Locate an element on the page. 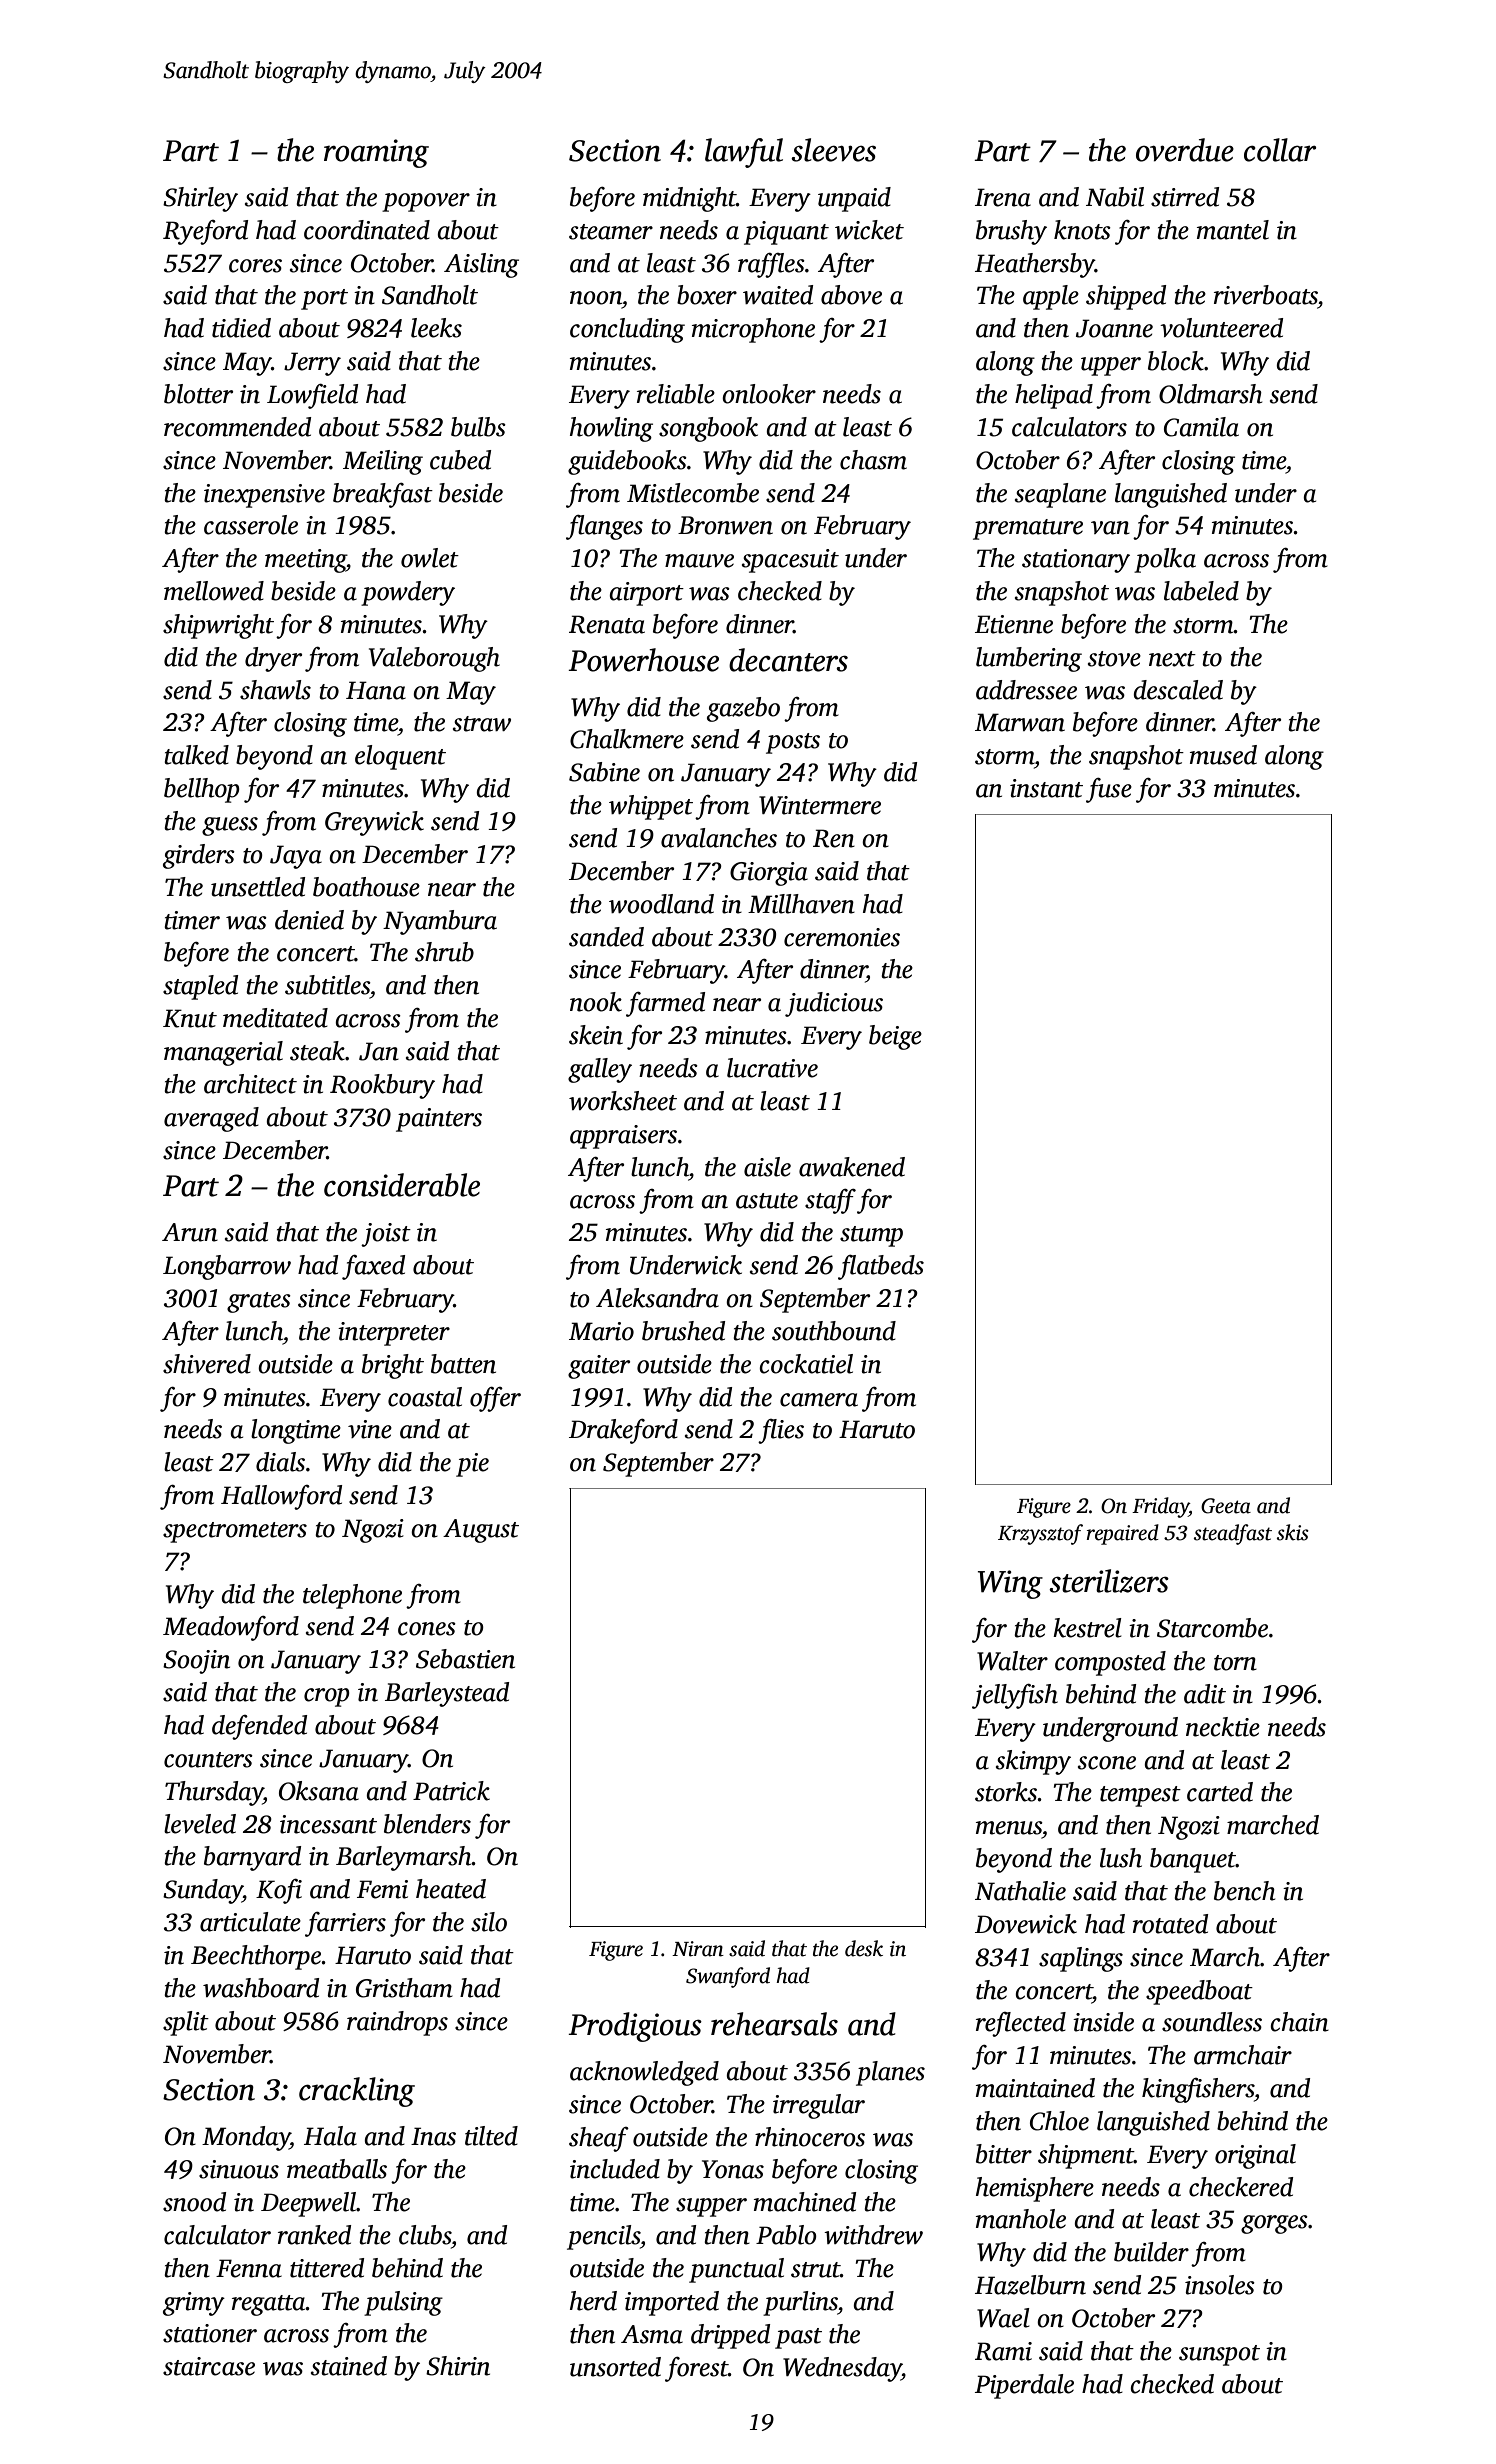 This image has width=1496, height=2464. torn is located at coordinates (1235, 1663).
